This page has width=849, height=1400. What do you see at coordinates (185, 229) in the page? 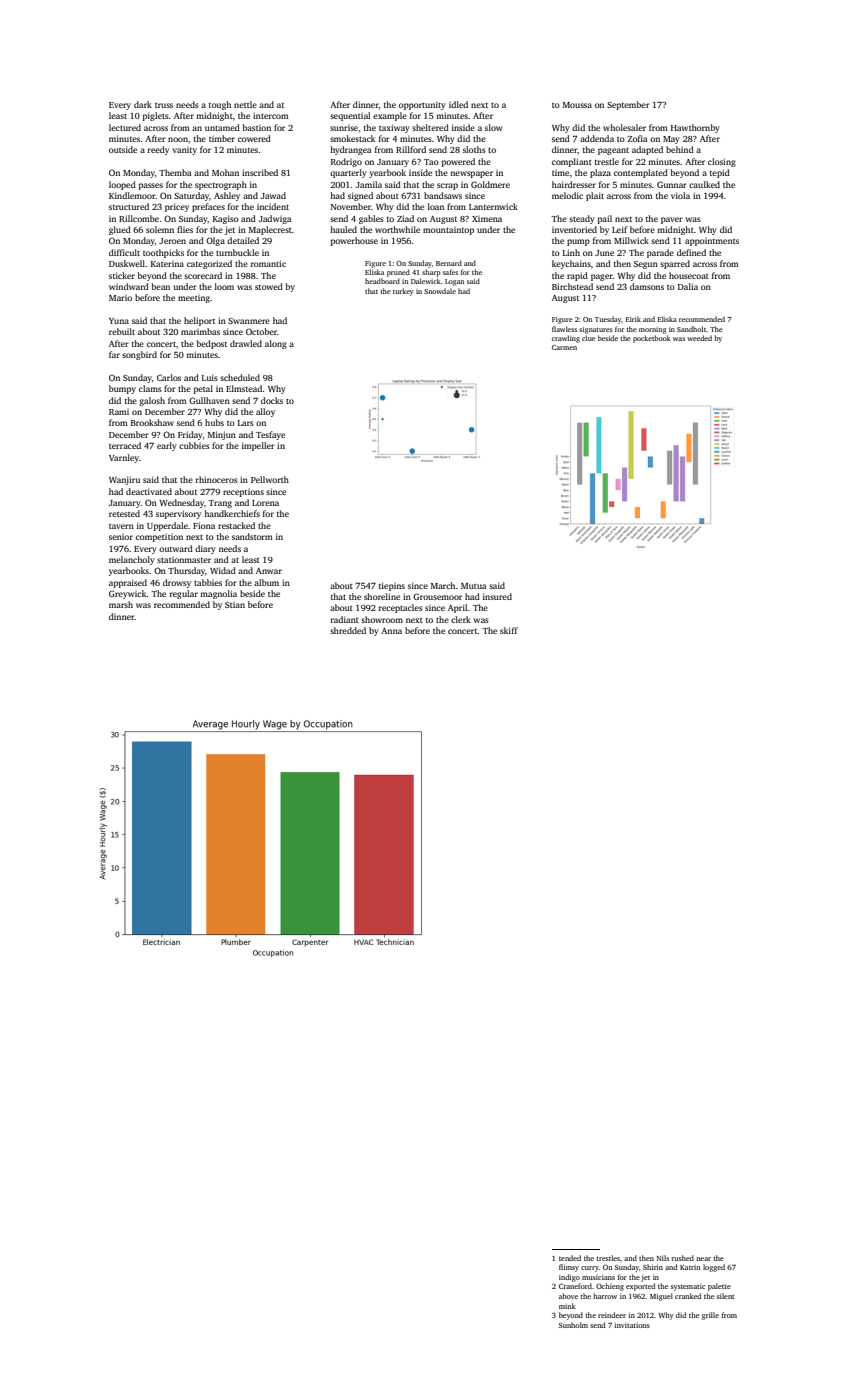
I see `flies` at bounding box center [185, 229].
